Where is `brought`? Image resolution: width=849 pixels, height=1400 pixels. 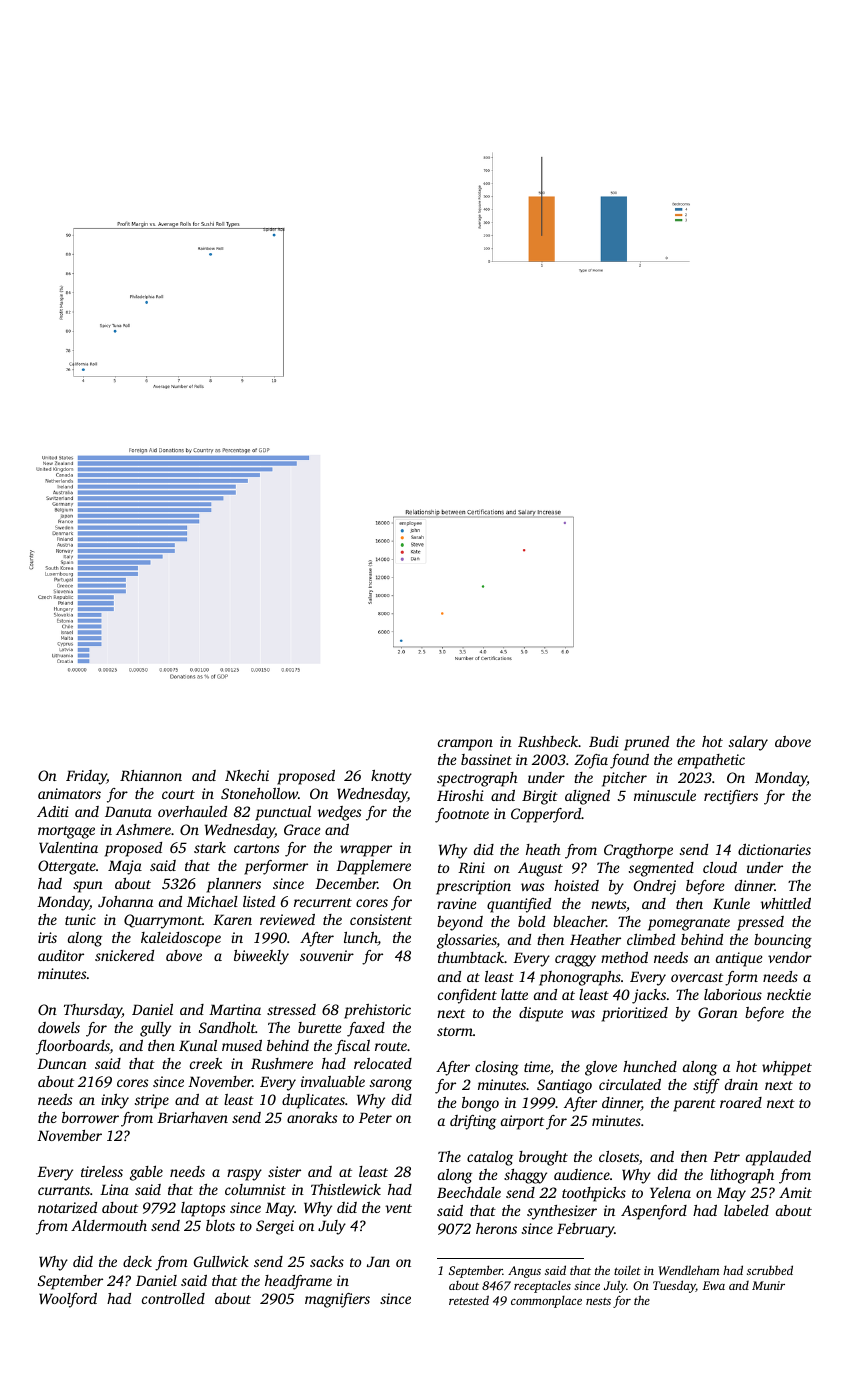
brought is located at coordinates (543, 1158).
